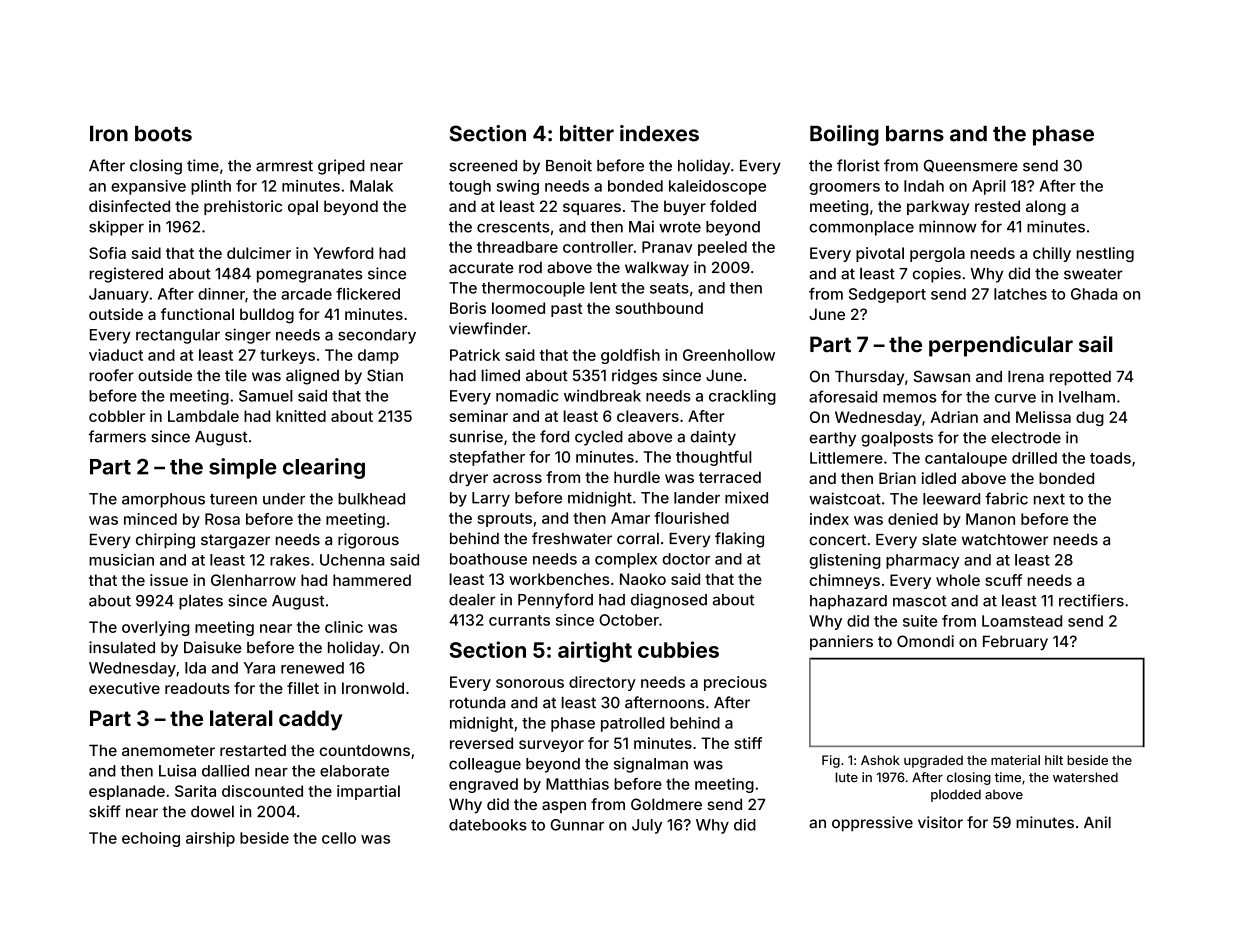 Image resolution: width=1233 pixels, height=952 pixels. What do you see at coordinates (577, 825) in the image?
I see `Gunnar` at bounding box center [577, 825].
